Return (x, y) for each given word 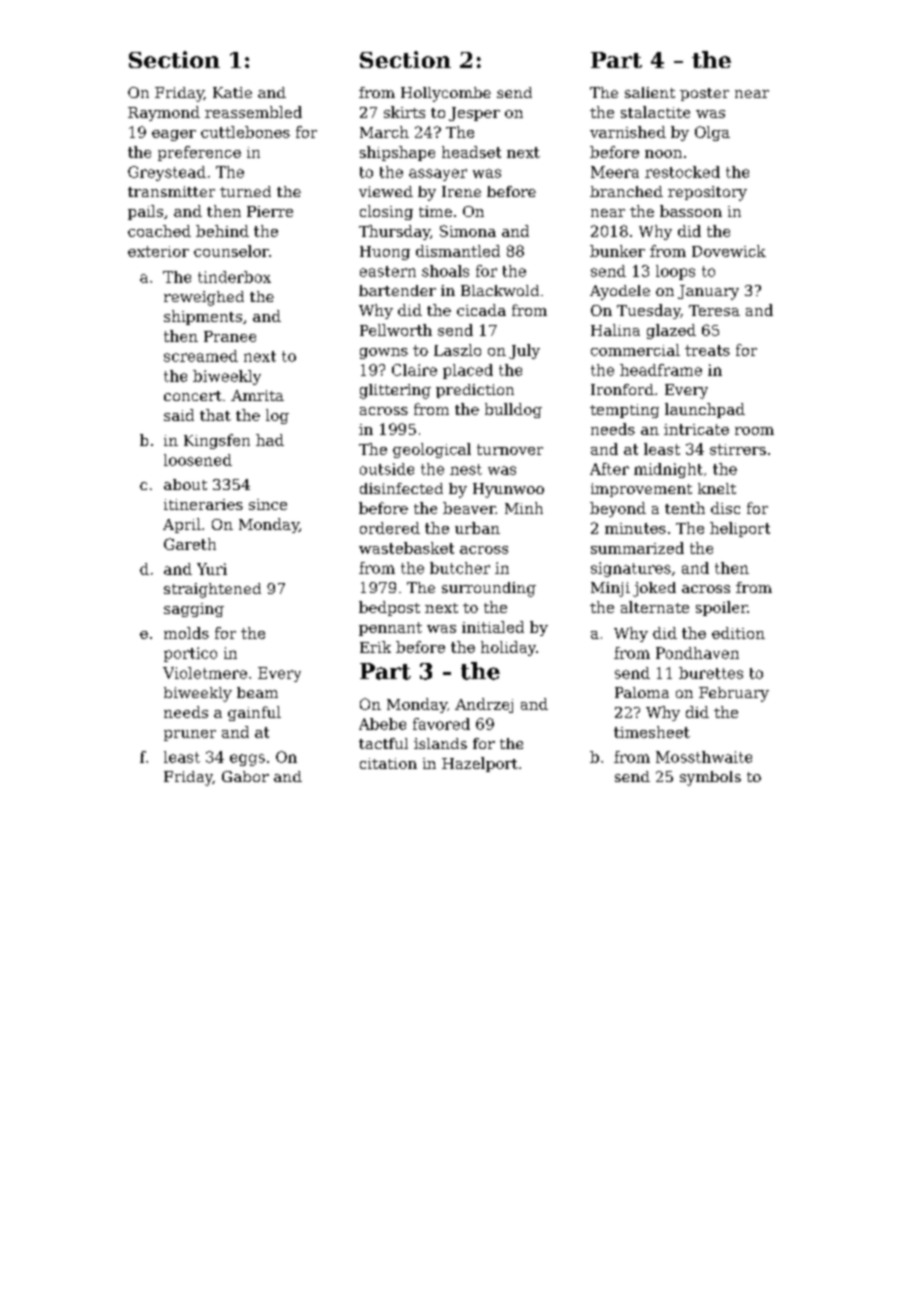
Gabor (245, 776)
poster (704, 94)
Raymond (164, 113)
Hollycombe (446, 94)
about (185, 484)
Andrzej (484, 705)
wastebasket (406, 548)
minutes (635, 528)
